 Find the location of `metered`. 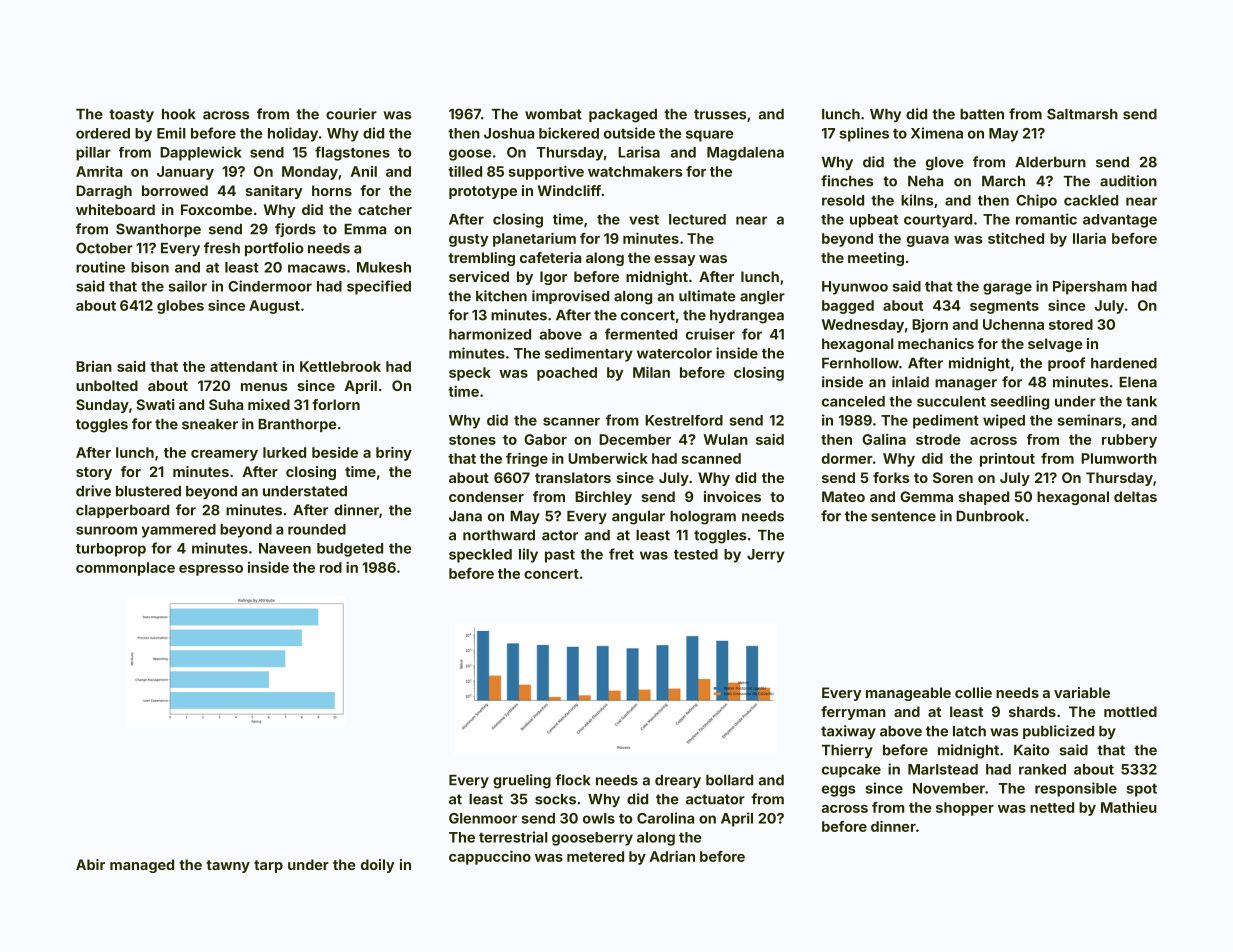

metered is located at coordinates (595, 856).
